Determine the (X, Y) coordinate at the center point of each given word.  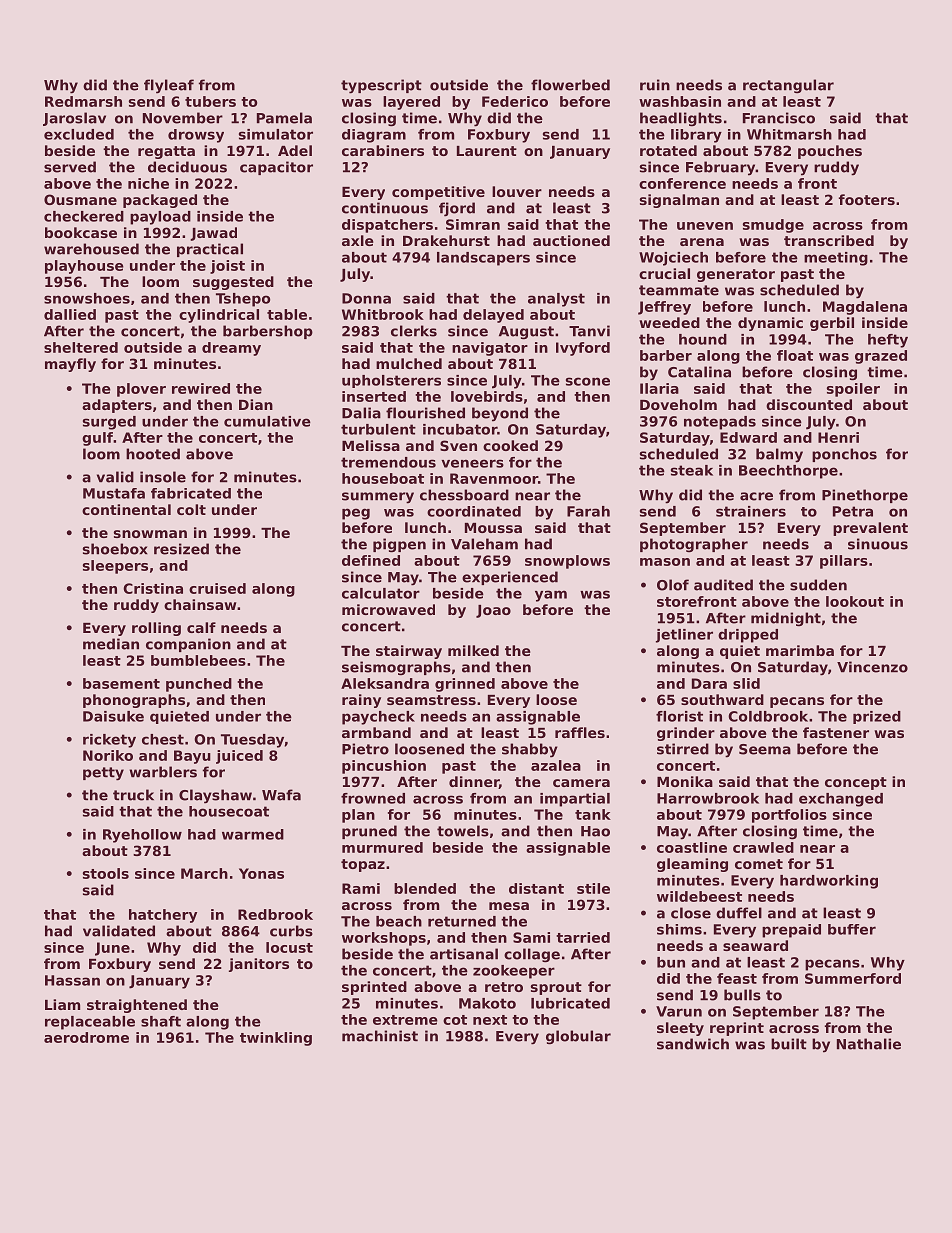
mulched (409, 363)
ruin (655, 85)
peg (356, 514)
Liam (62, 1004)
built (789, 1044)
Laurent (487, 151)
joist (227, 267)
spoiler (853, 390)
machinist (380, 1036)
